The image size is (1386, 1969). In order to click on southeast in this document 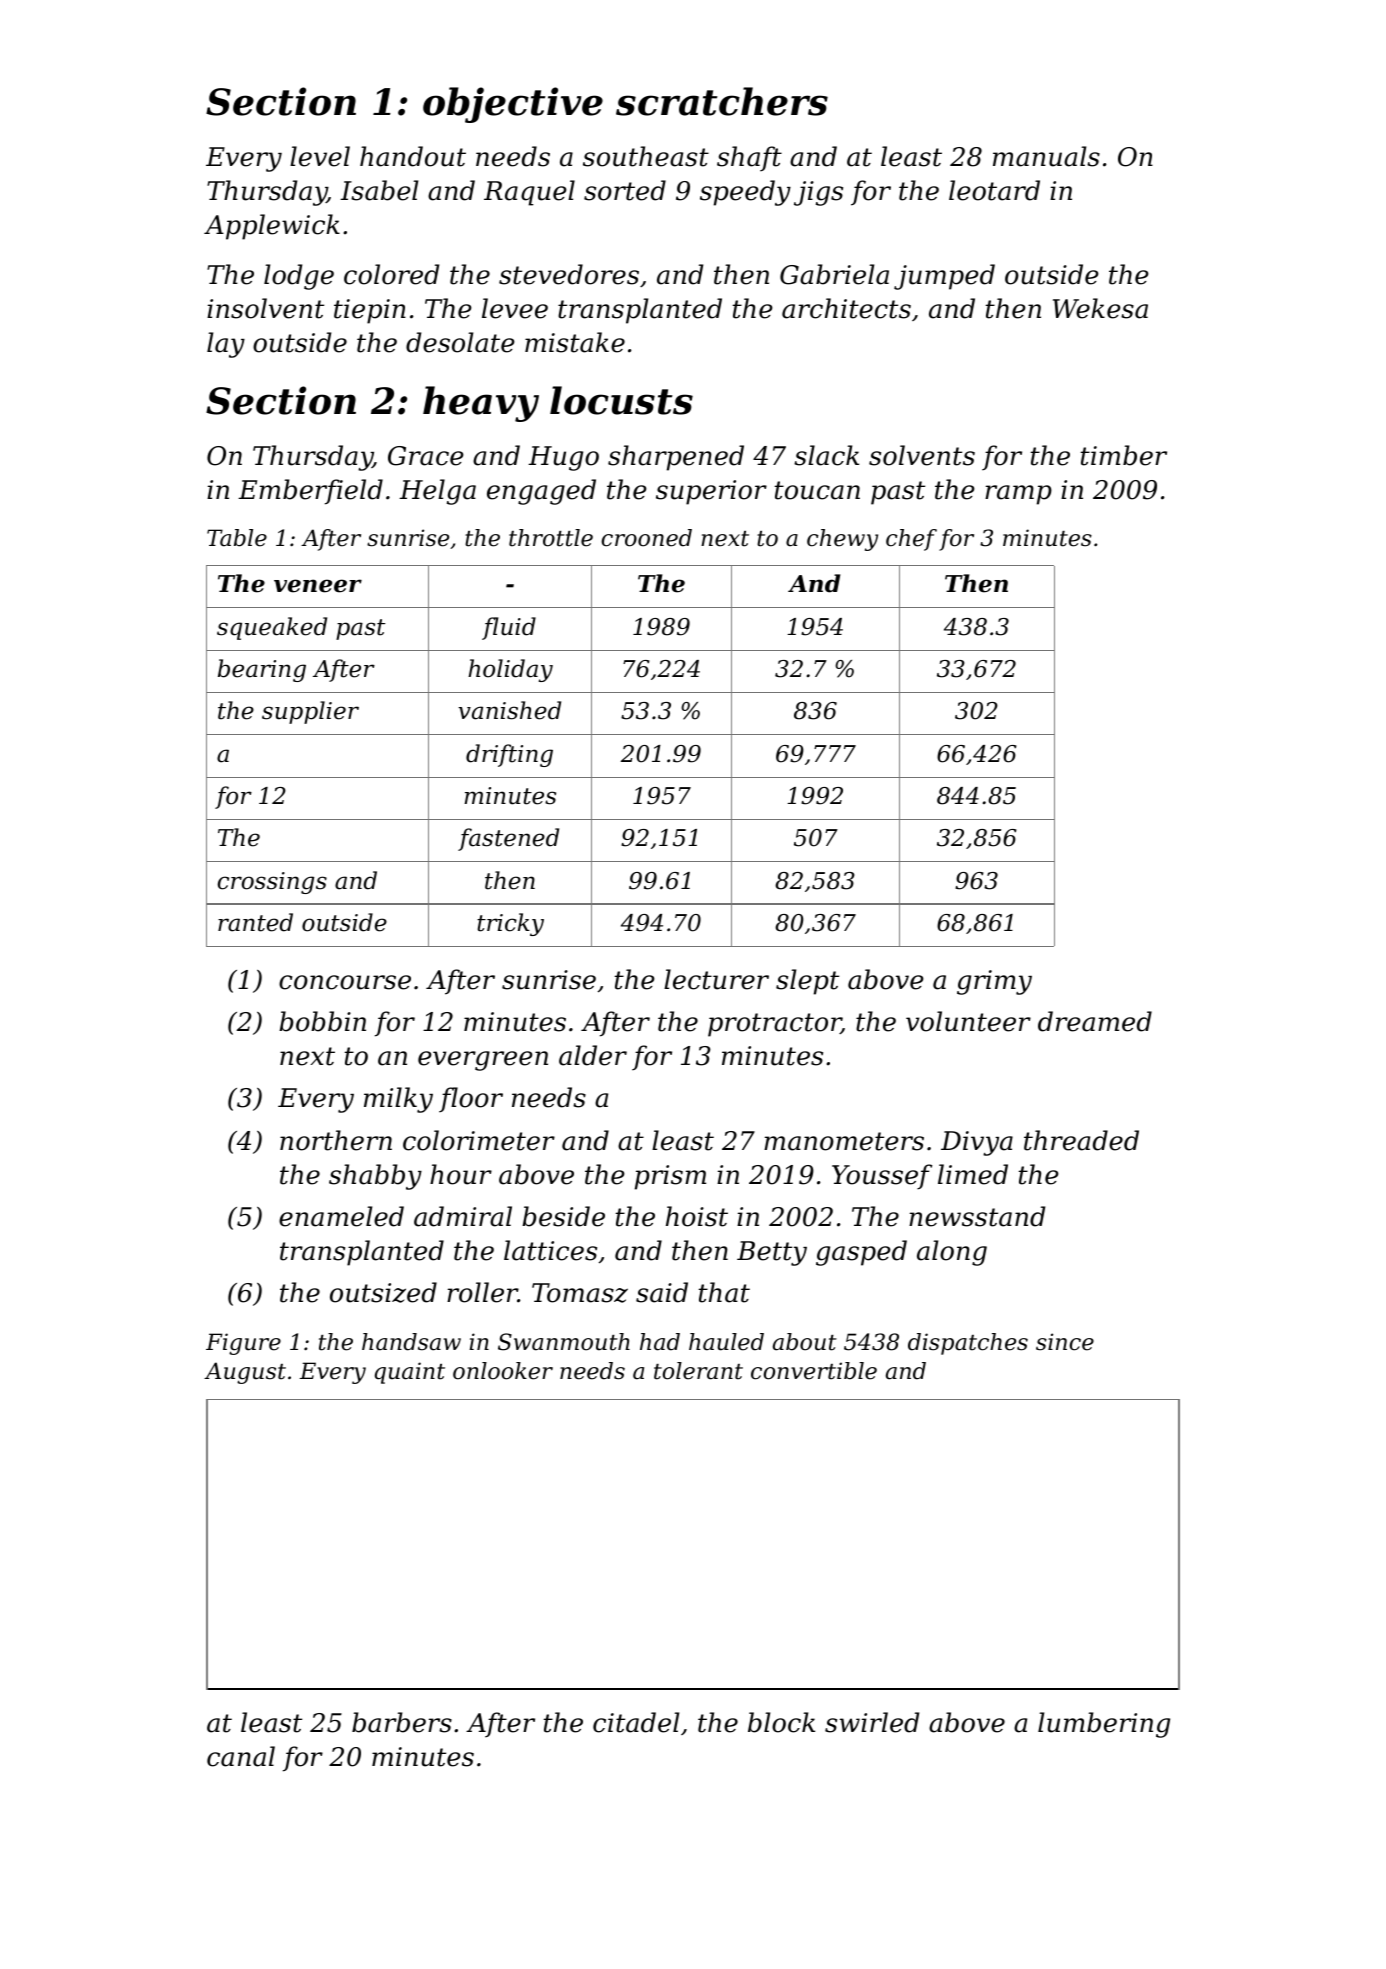, I will do `click(646, 156)`.
